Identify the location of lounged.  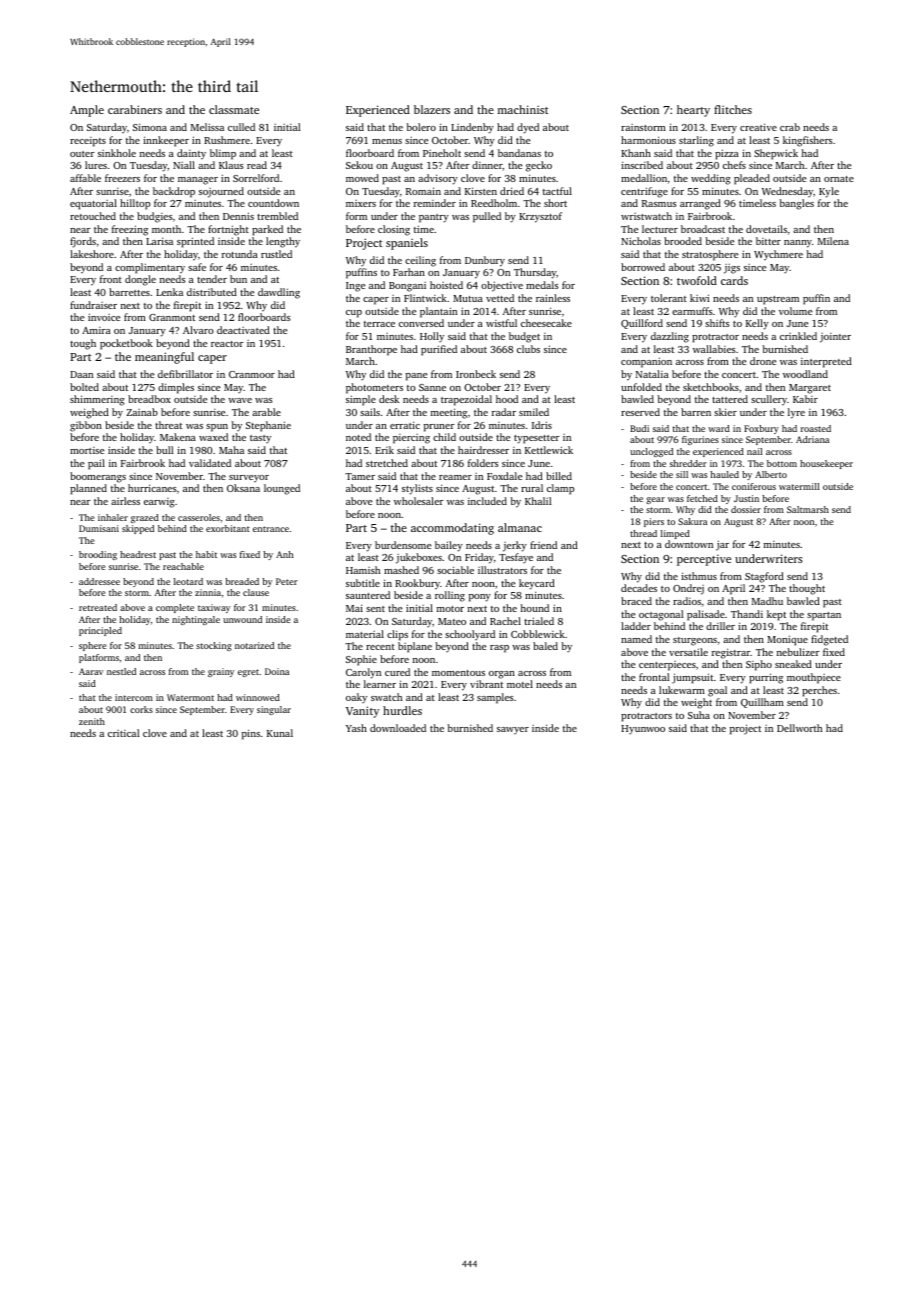
(282, 489).
